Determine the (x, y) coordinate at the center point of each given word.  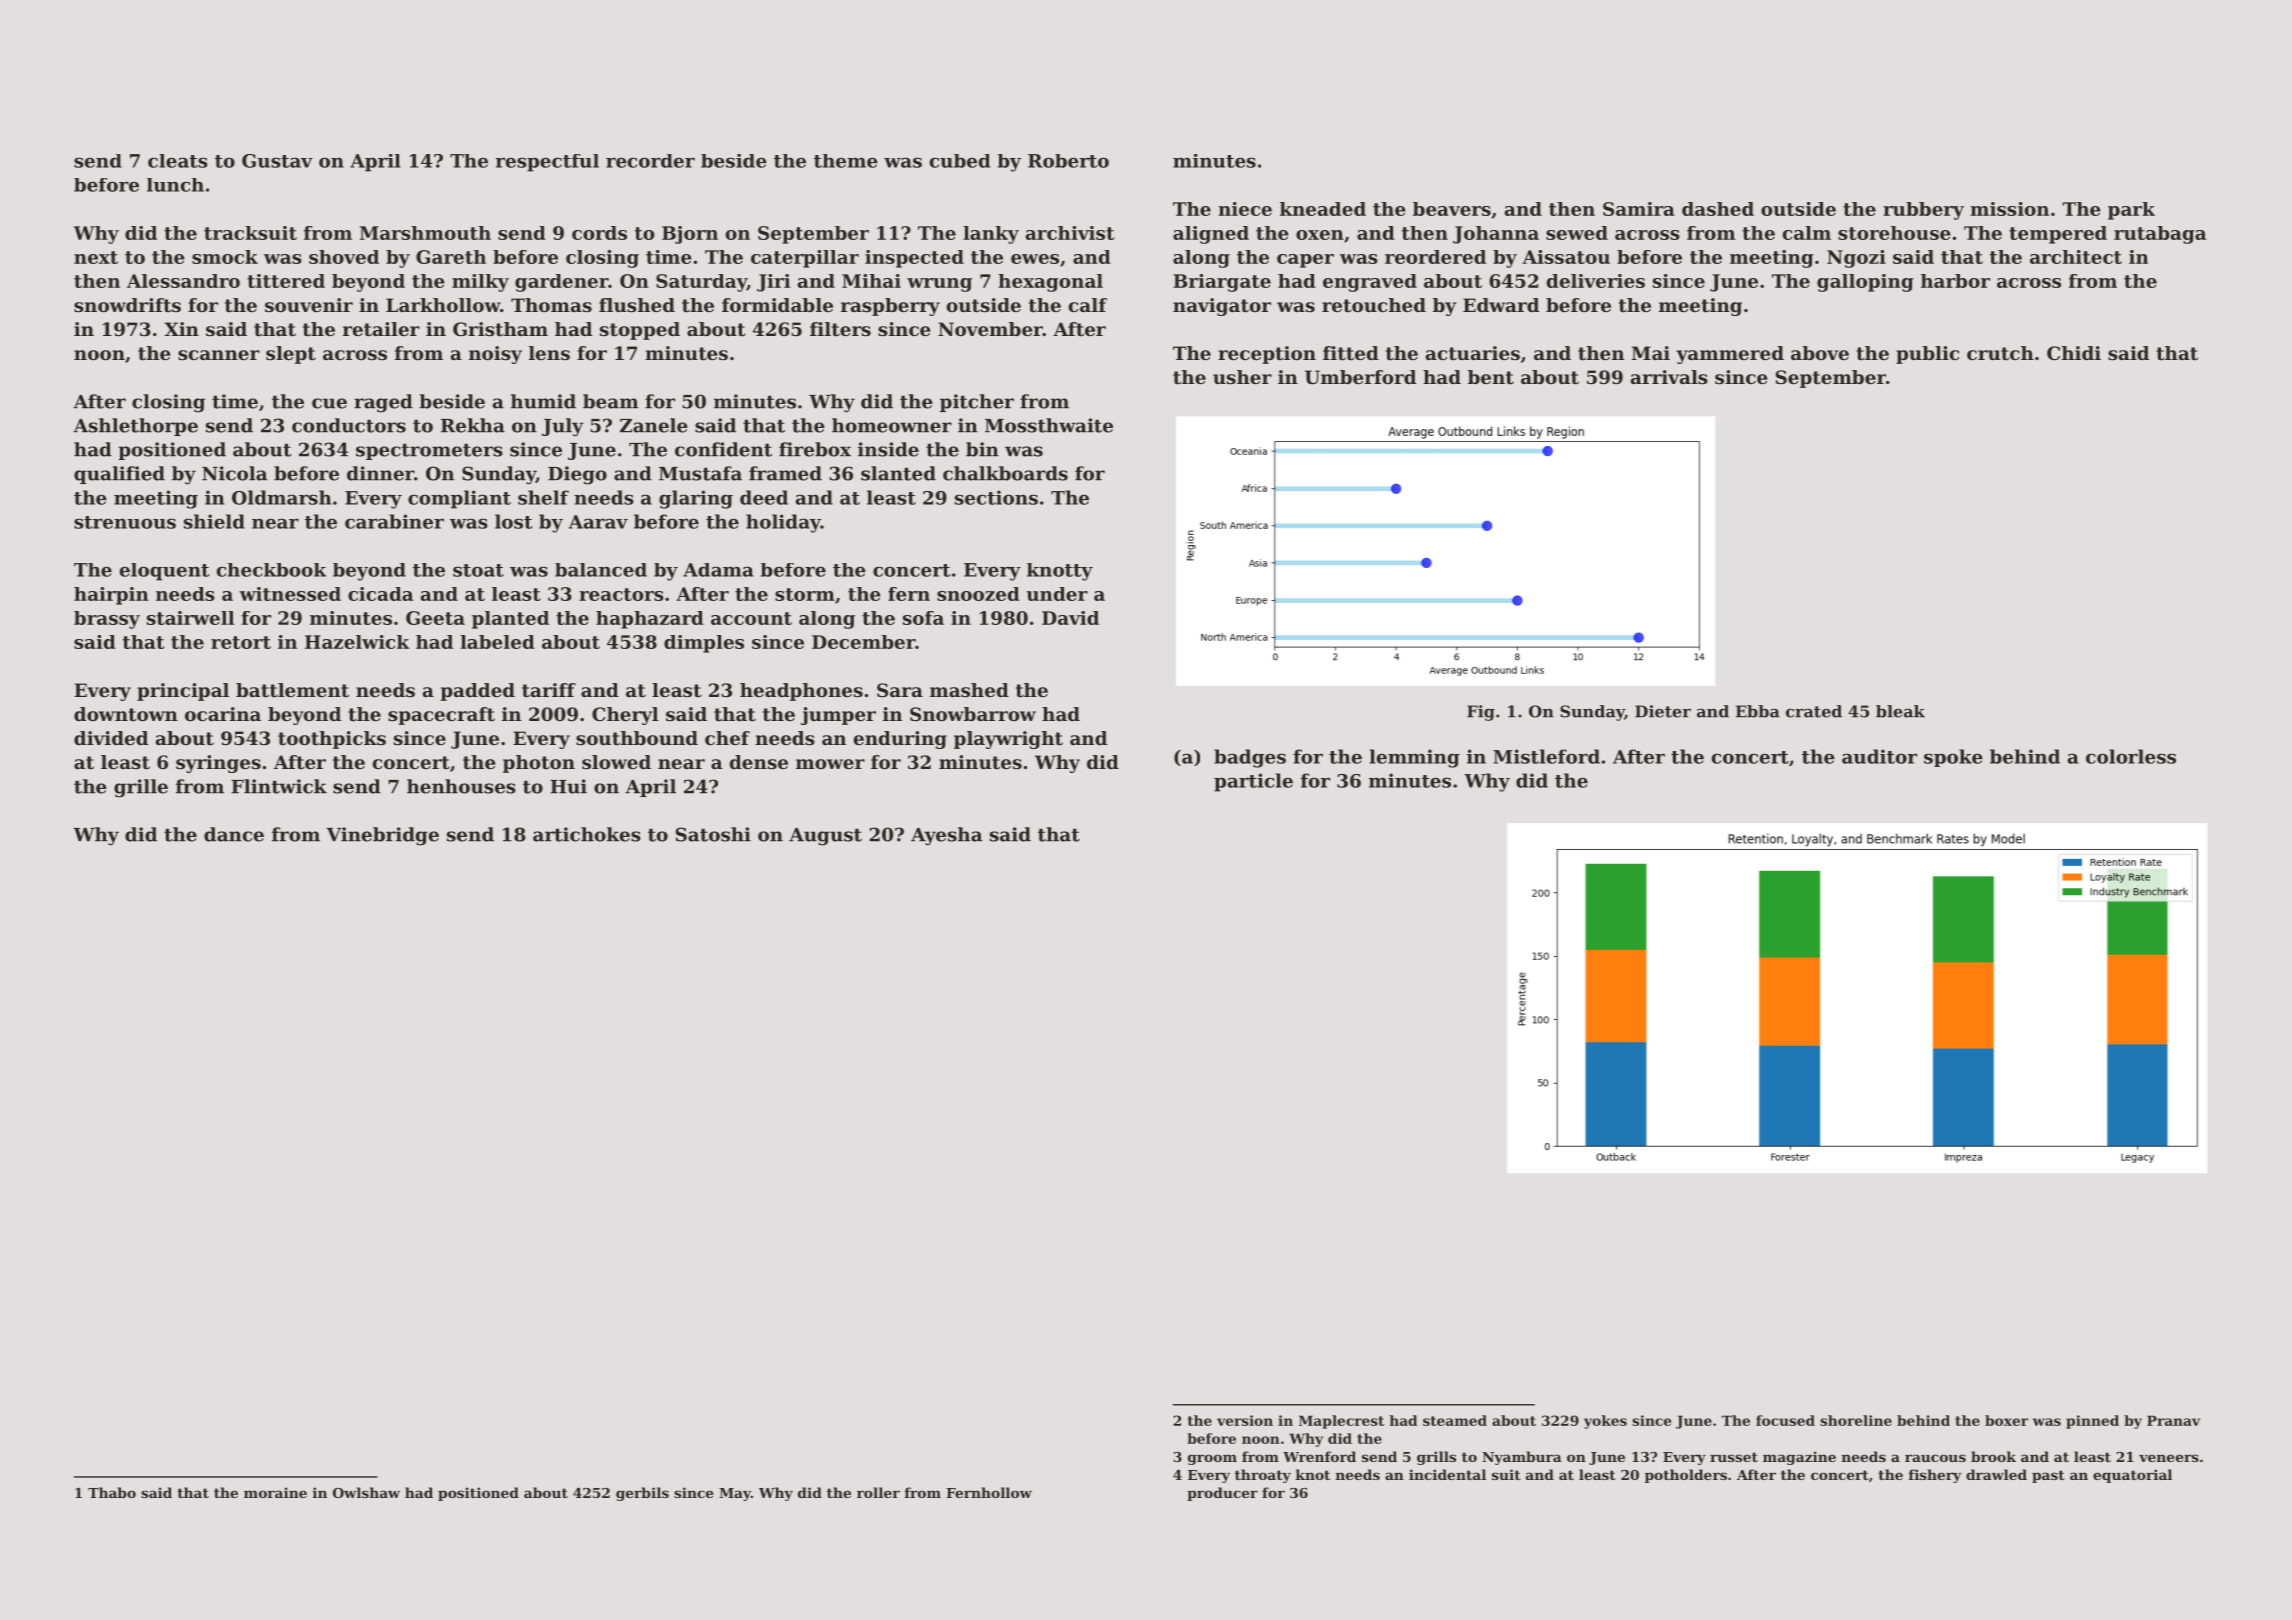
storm (805, 594)
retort (241, 642)
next (96, 257)
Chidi (2074, 353)
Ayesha (946, 836)
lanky (991, 235)
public (1927, 355)
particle (1253, 782)
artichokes (587, 834)
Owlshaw (366, 1492)
